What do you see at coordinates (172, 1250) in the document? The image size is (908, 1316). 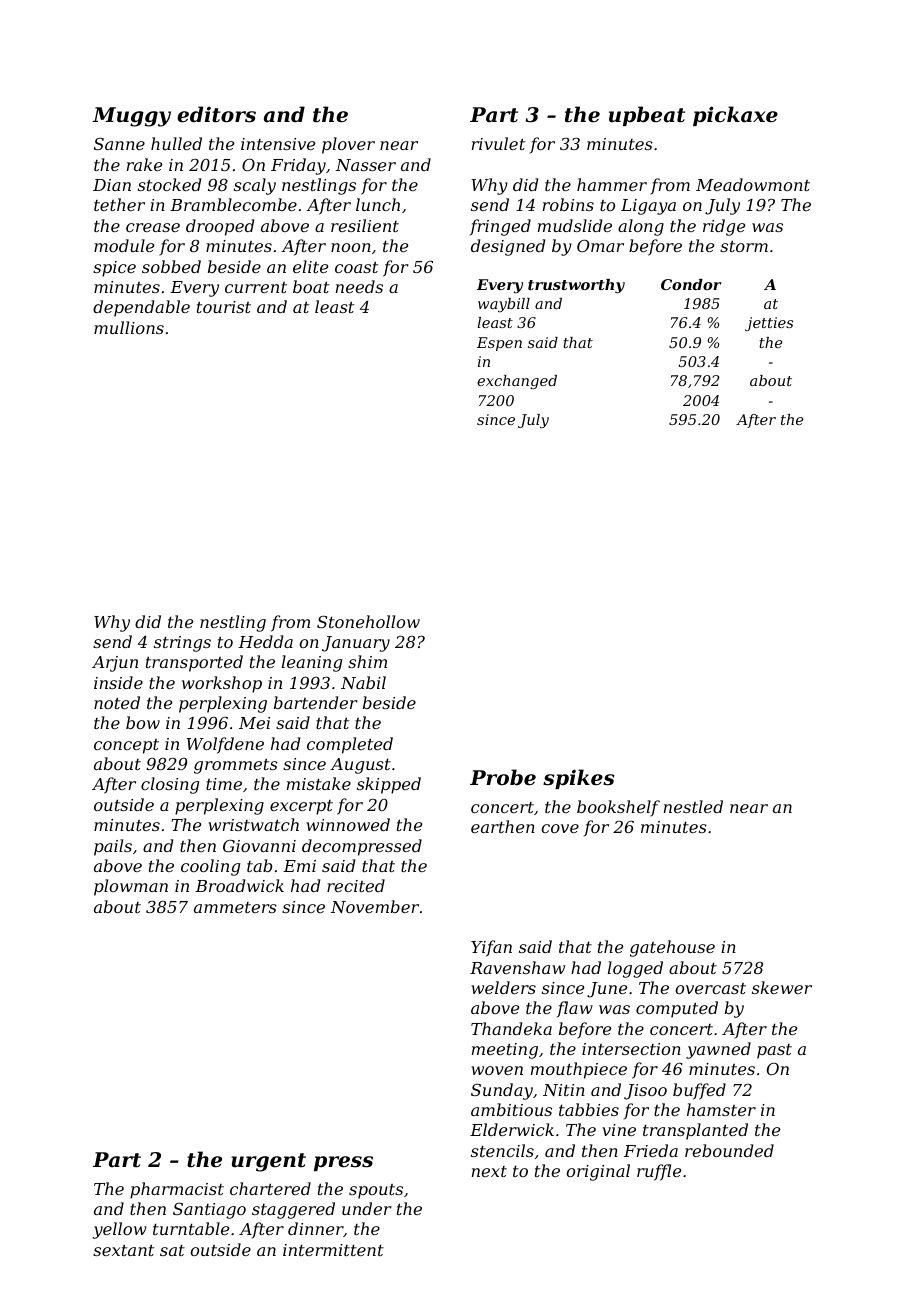 I see `sat` at bounding box center [172, 1250].
